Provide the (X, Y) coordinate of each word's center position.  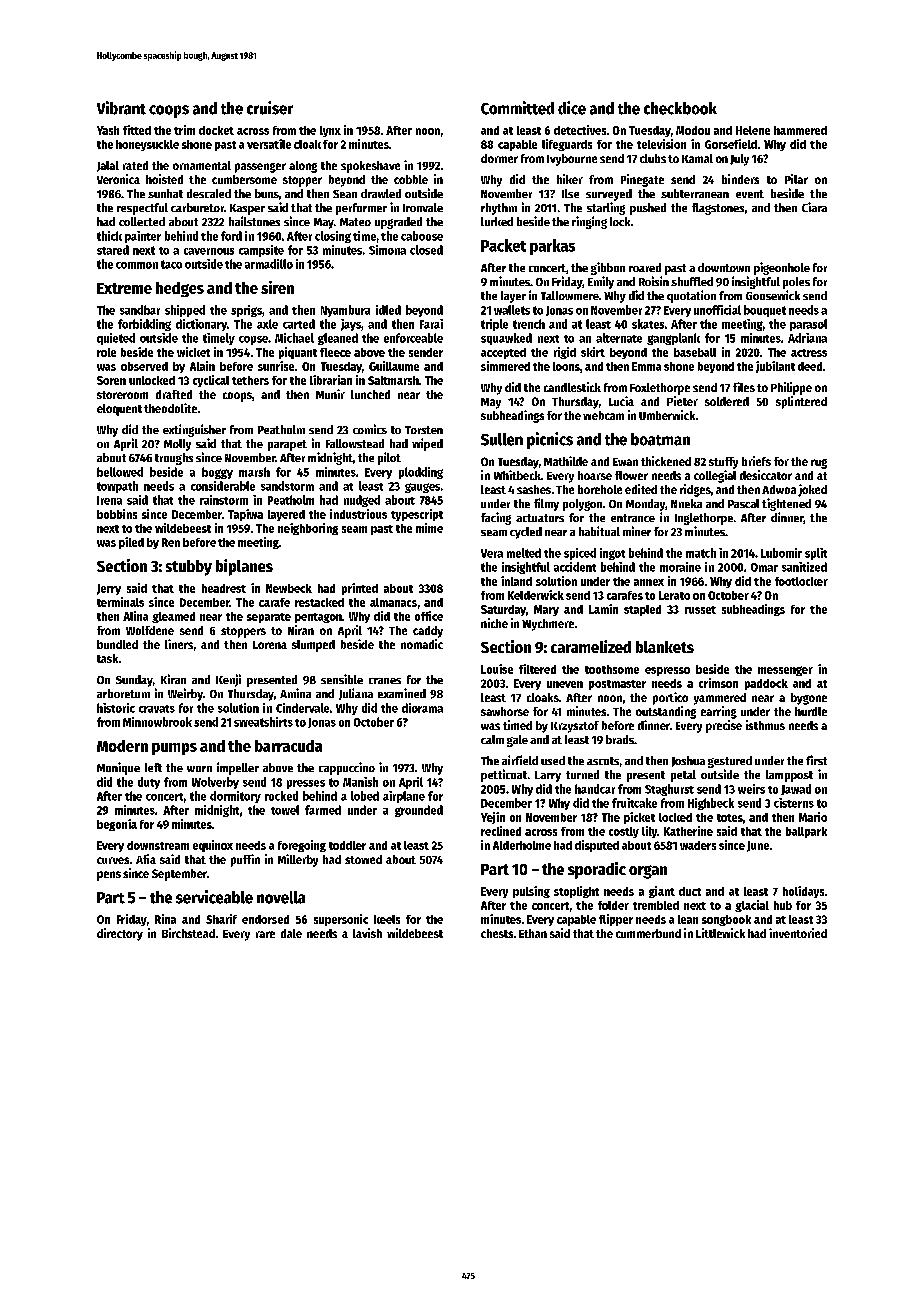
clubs (653, 158)
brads (620, 739)
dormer (499, 158)
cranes (385, 681)
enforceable (413, 338)
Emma (646, 366)
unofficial (717, 310)
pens (109, 876)
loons (566, 366)
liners (179, 644)
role (106, 352)
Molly (177, 445)
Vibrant (121, 108)
